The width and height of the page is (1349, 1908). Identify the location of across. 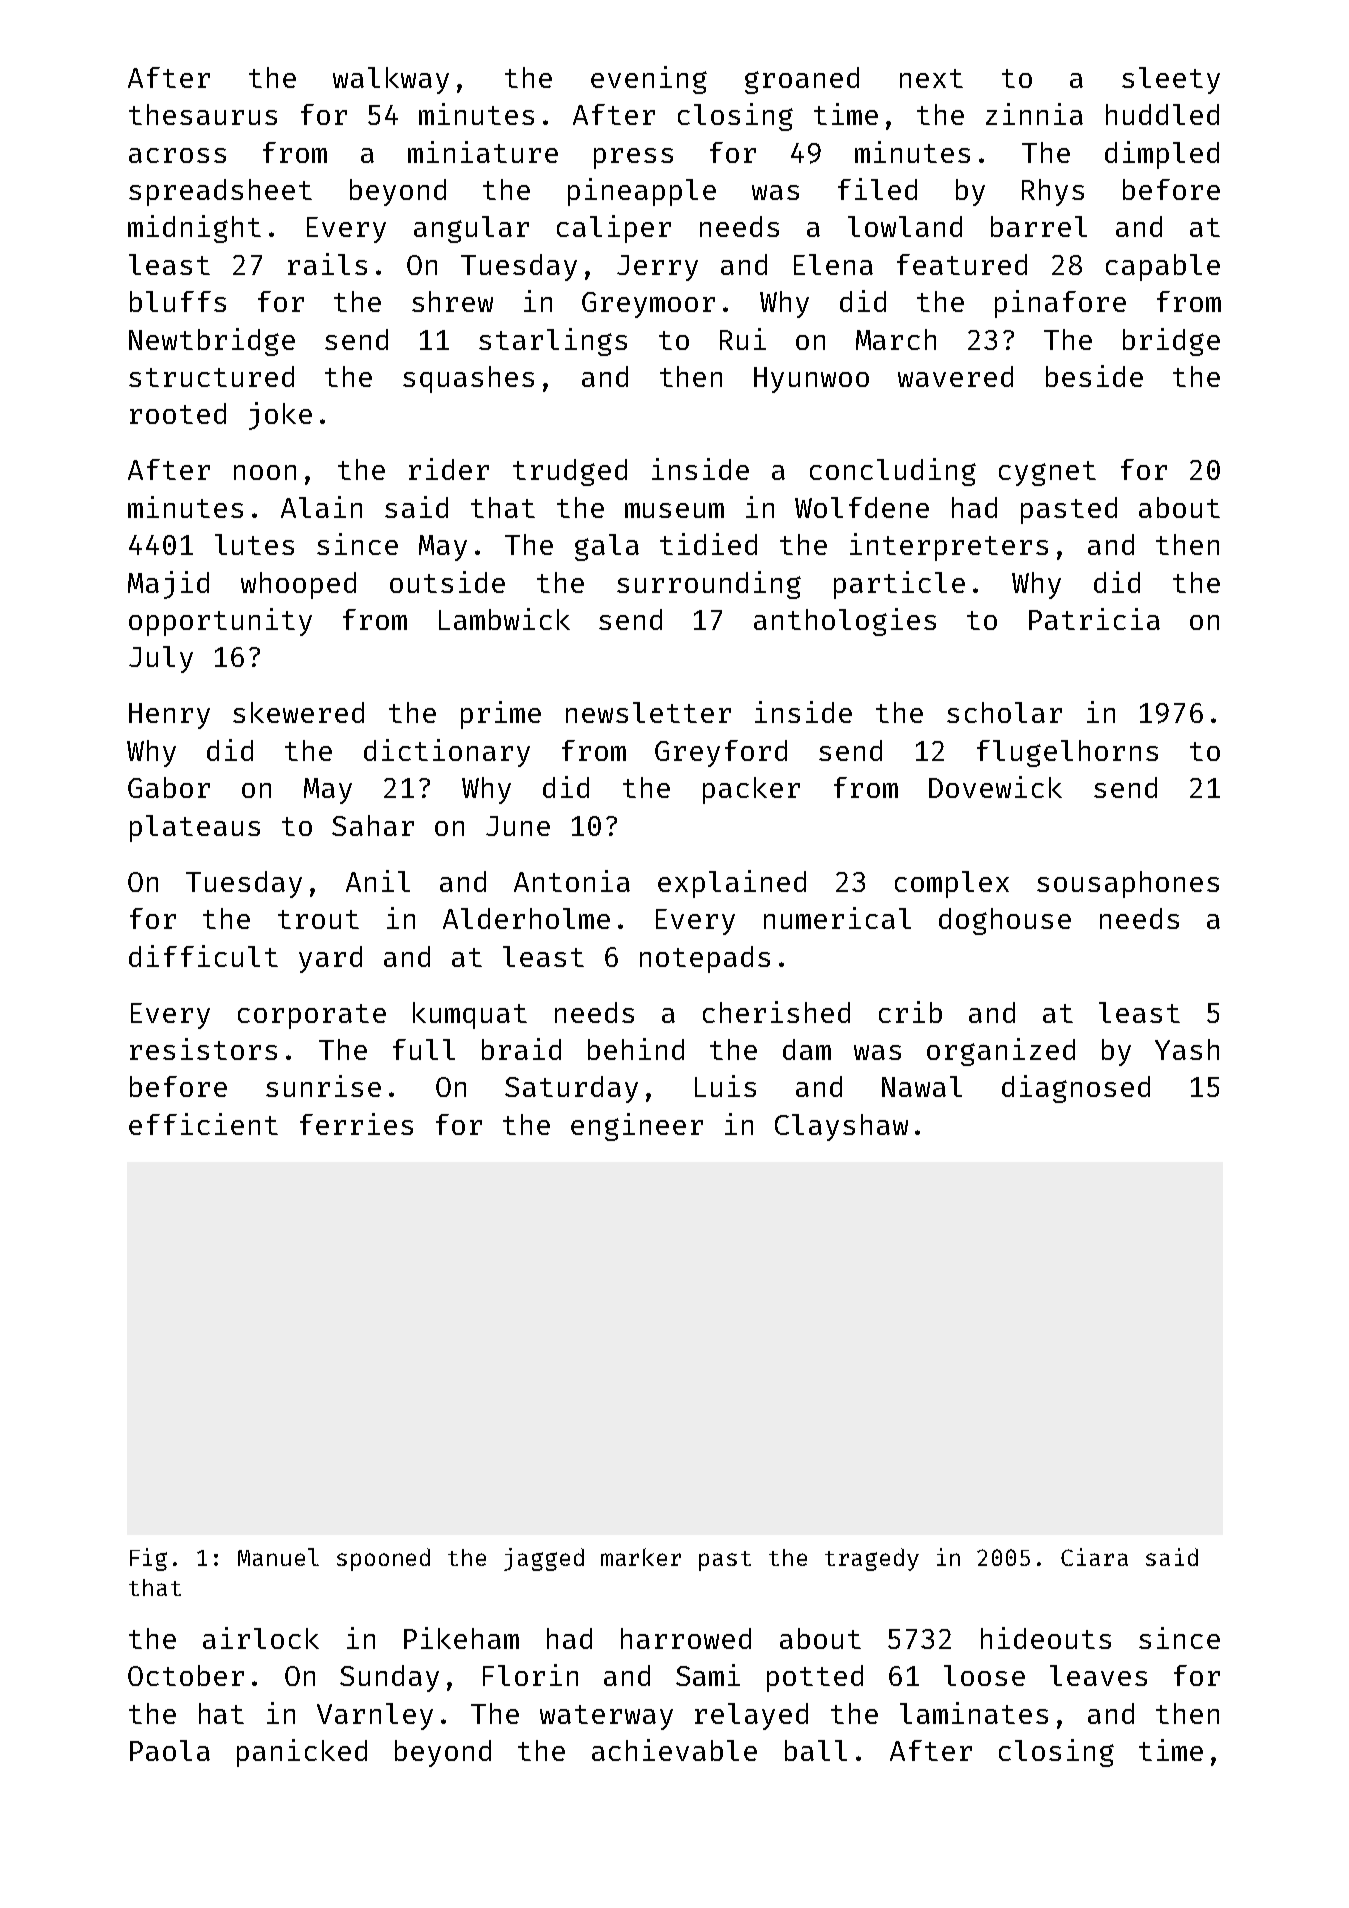
(177, 155).
